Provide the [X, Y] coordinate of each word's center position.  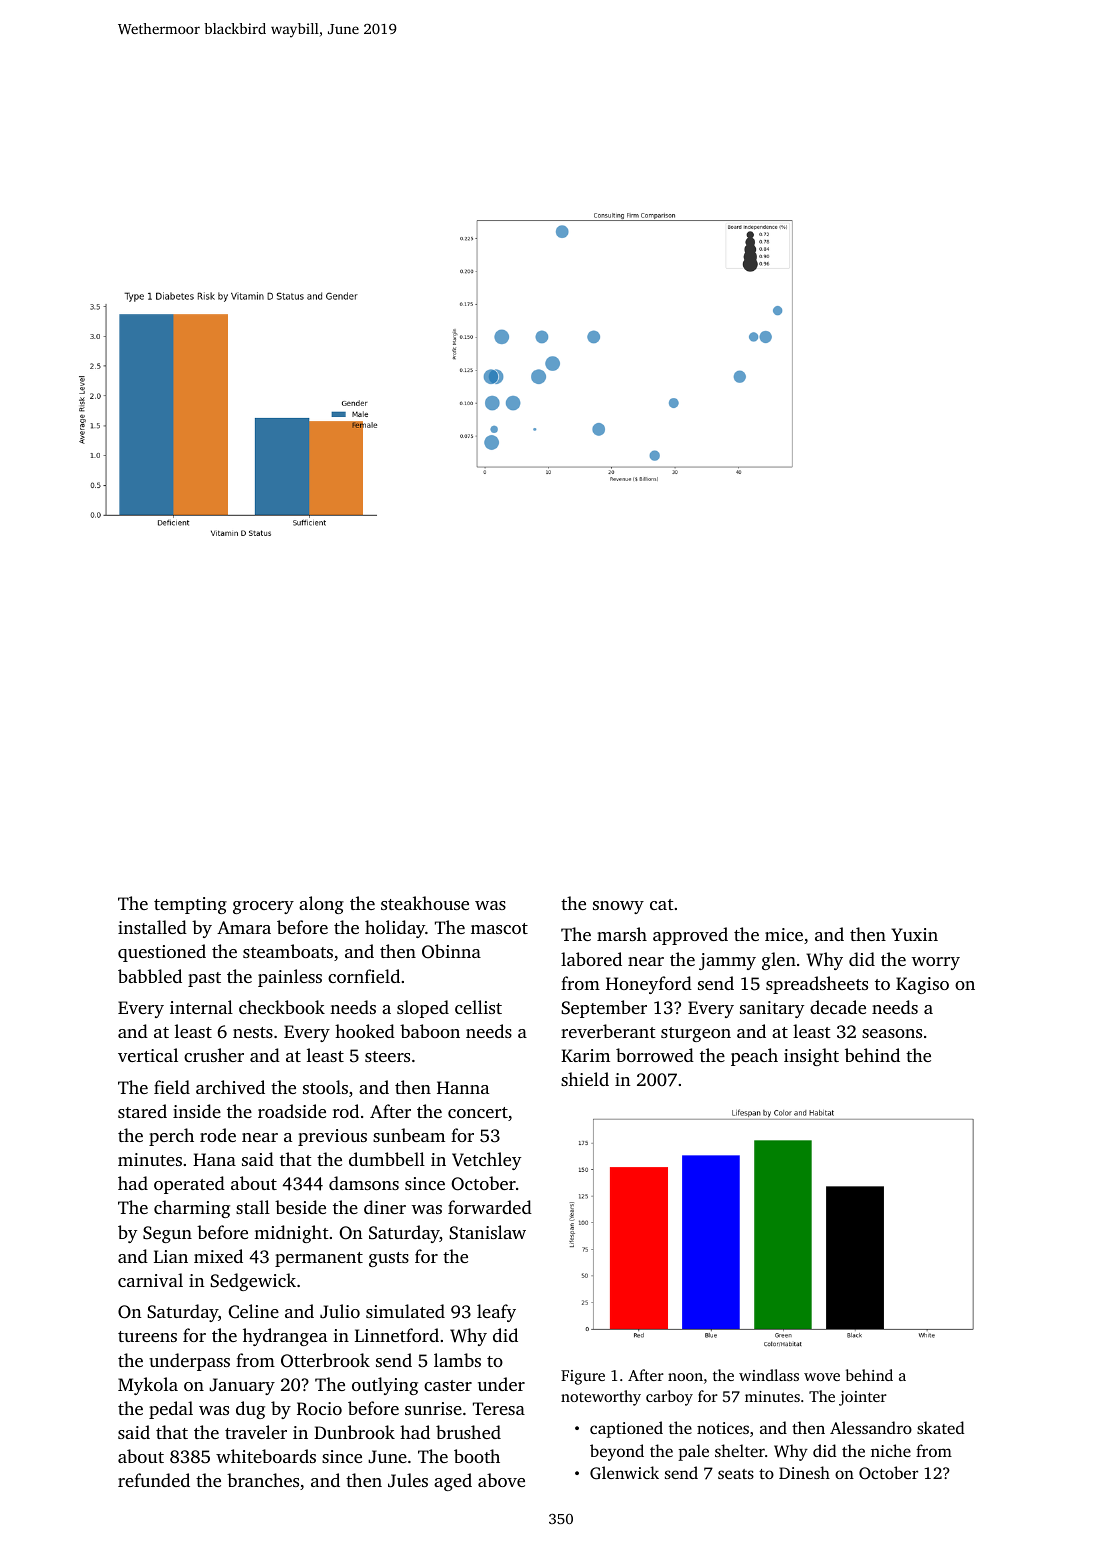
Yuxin [914, 934]
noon [685, 1377]
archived [230, 1087]
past [204, 979]
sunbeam [409, 1135]
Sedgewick [253, 1282]
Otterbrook [325, 1360]
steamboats [288, 951]
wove [822, 1377]
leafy [496, 1313]
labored [591, 959]
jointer [863, 1398]
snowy [618, 907]
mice [784, 934]
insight [811, 1057]
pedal [171, 1410]
